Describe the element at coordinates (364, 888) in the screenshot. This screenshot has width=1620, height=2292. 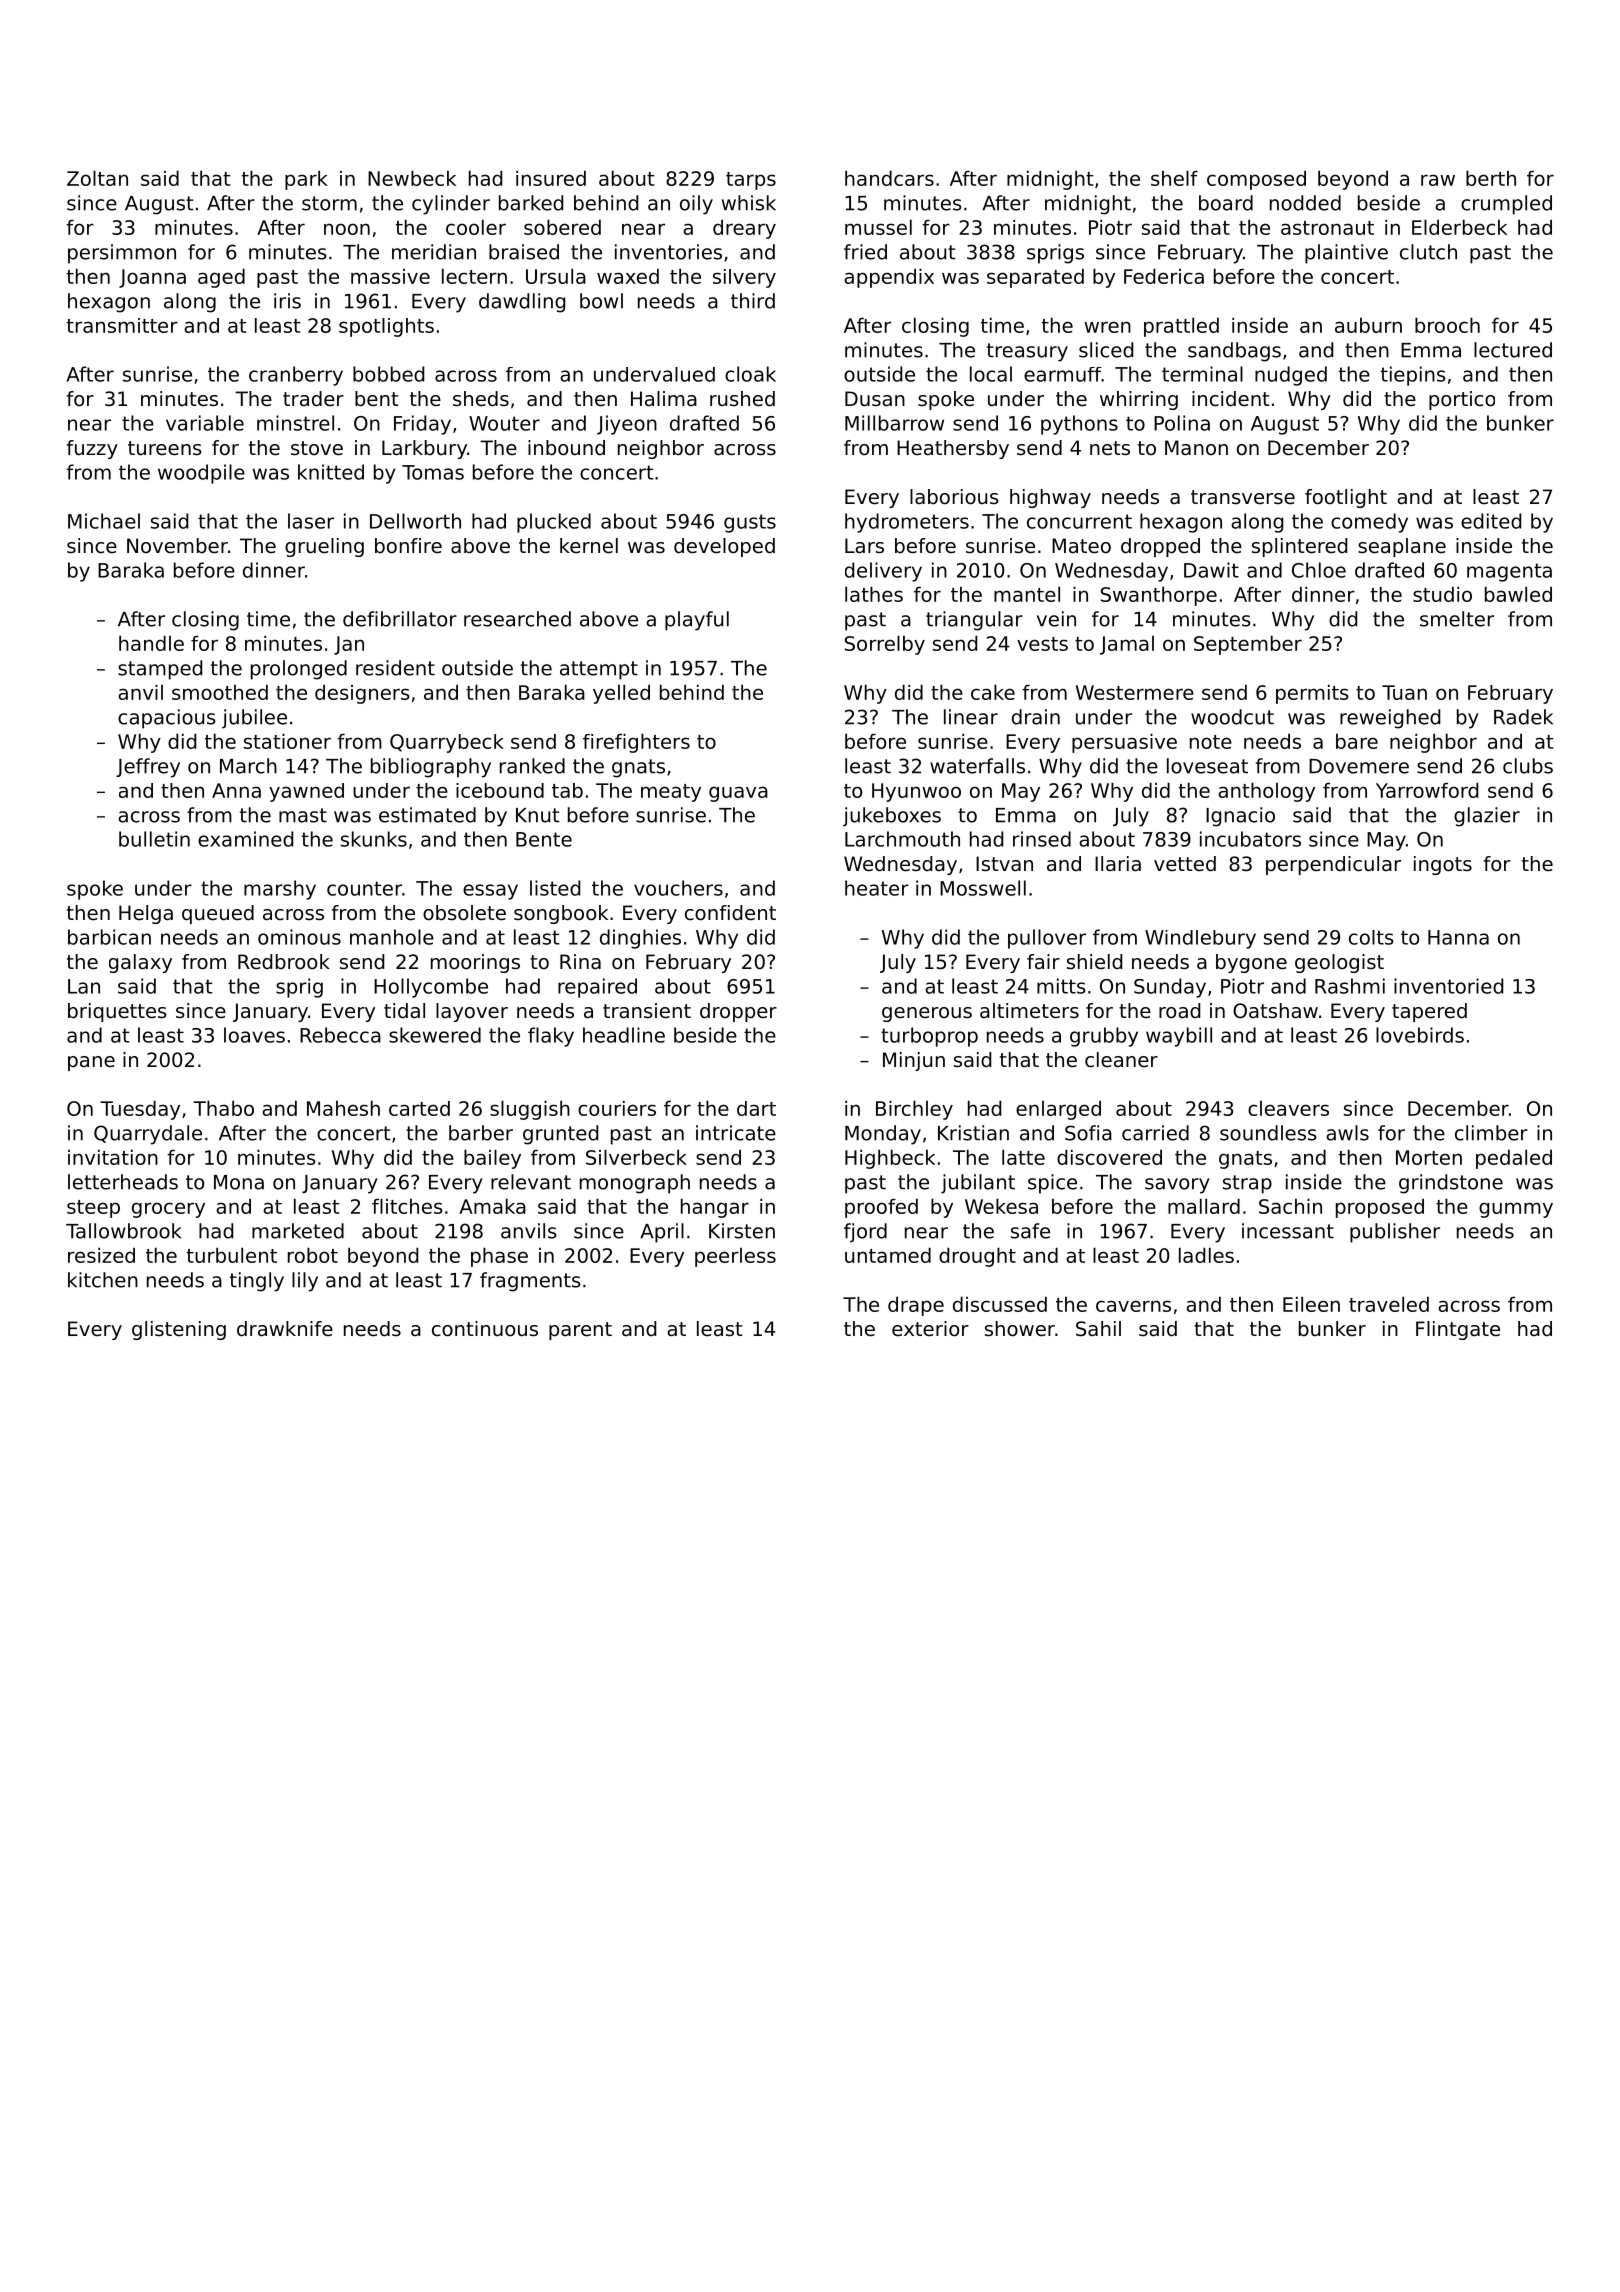
I see `counter` at that location.
